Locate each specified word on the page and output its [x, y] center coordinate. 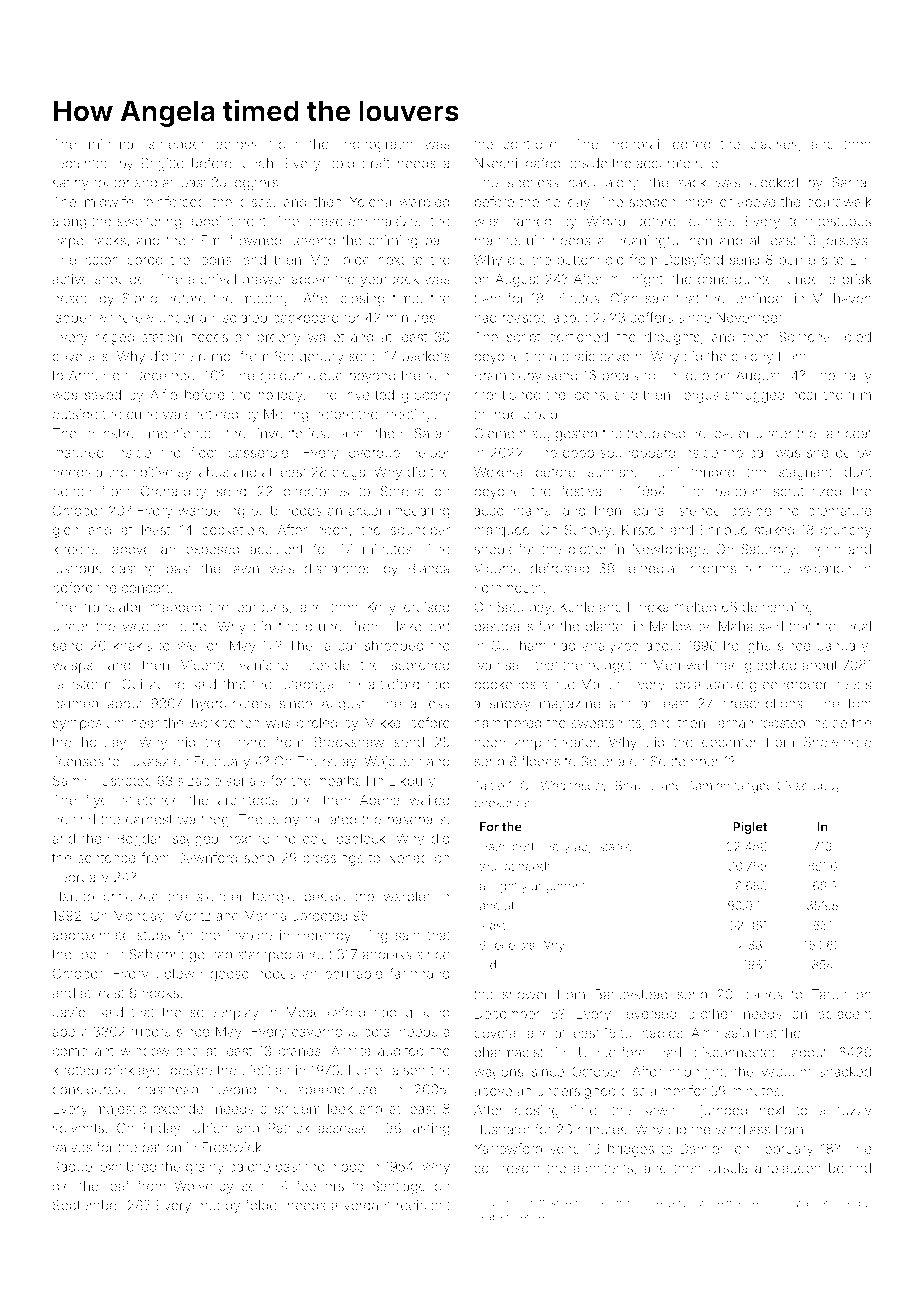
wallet [326, 336]
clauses [773, 144]
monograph [377, 145]
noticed [215, 414]
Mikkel [384, 722]
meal [856, 626]
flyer [99, 801]
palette [249, 1168]
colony [752, 357]
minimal [112, 144]
